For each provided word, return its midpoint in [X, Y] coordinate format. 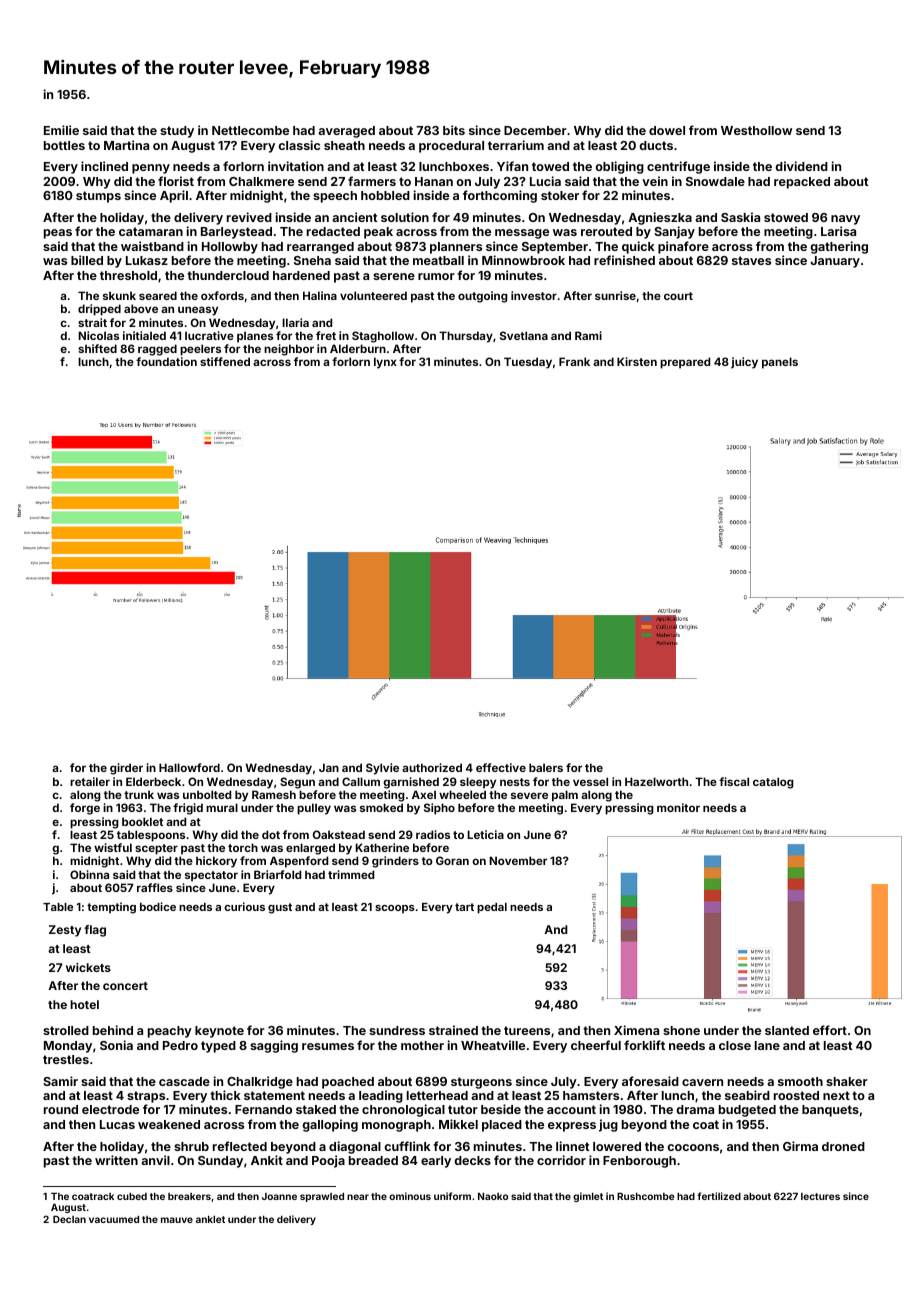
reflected [240, 1146]
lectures [820, 1196]
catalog [773, 783]
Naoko [493, 1196]
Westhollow [756, 130]
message [522, 234]
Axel [424, 794]
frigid [188, 809]
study [177, 132]
